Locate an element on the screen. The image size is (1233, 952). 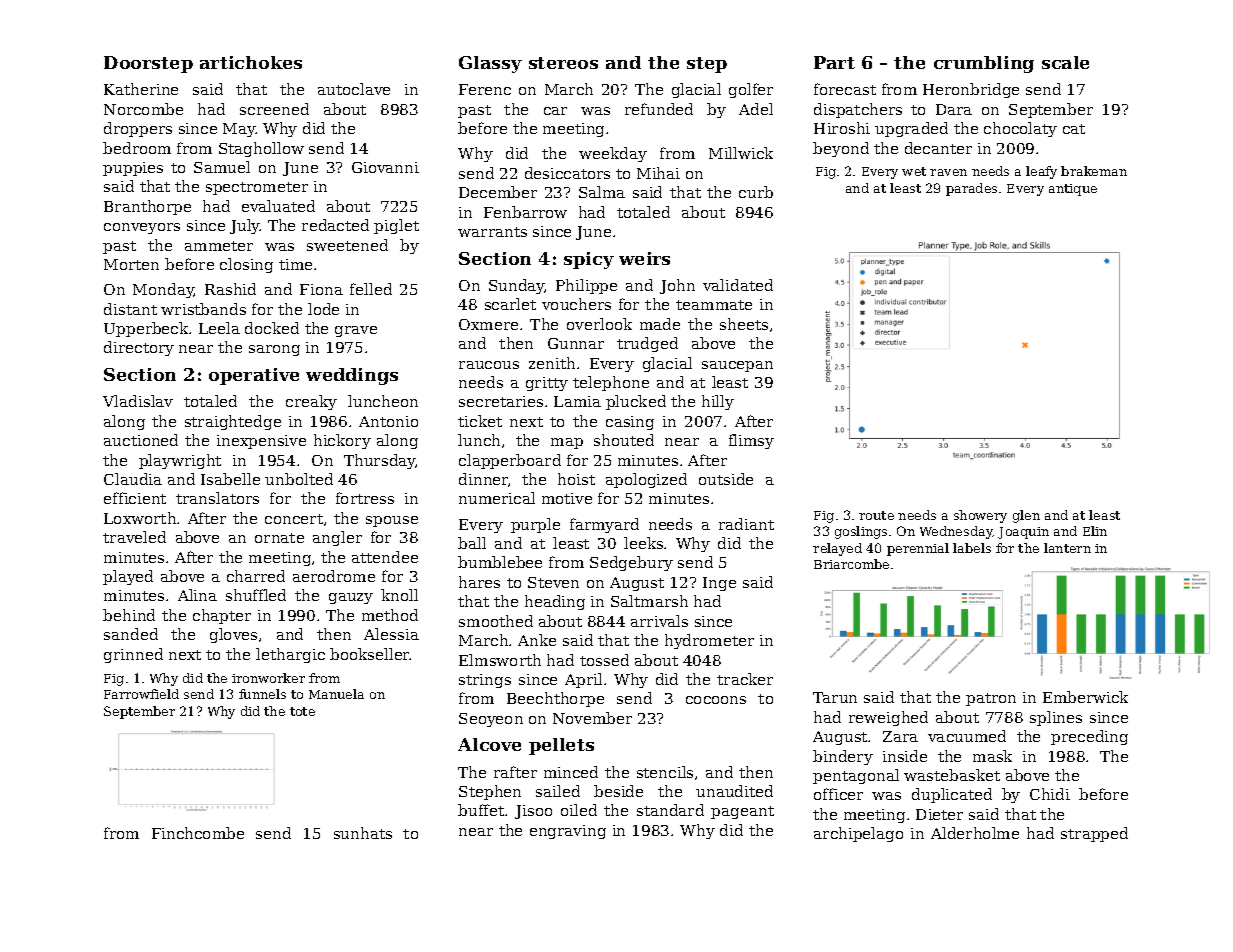
Emberwick is located at coordinates (1085, 697).
